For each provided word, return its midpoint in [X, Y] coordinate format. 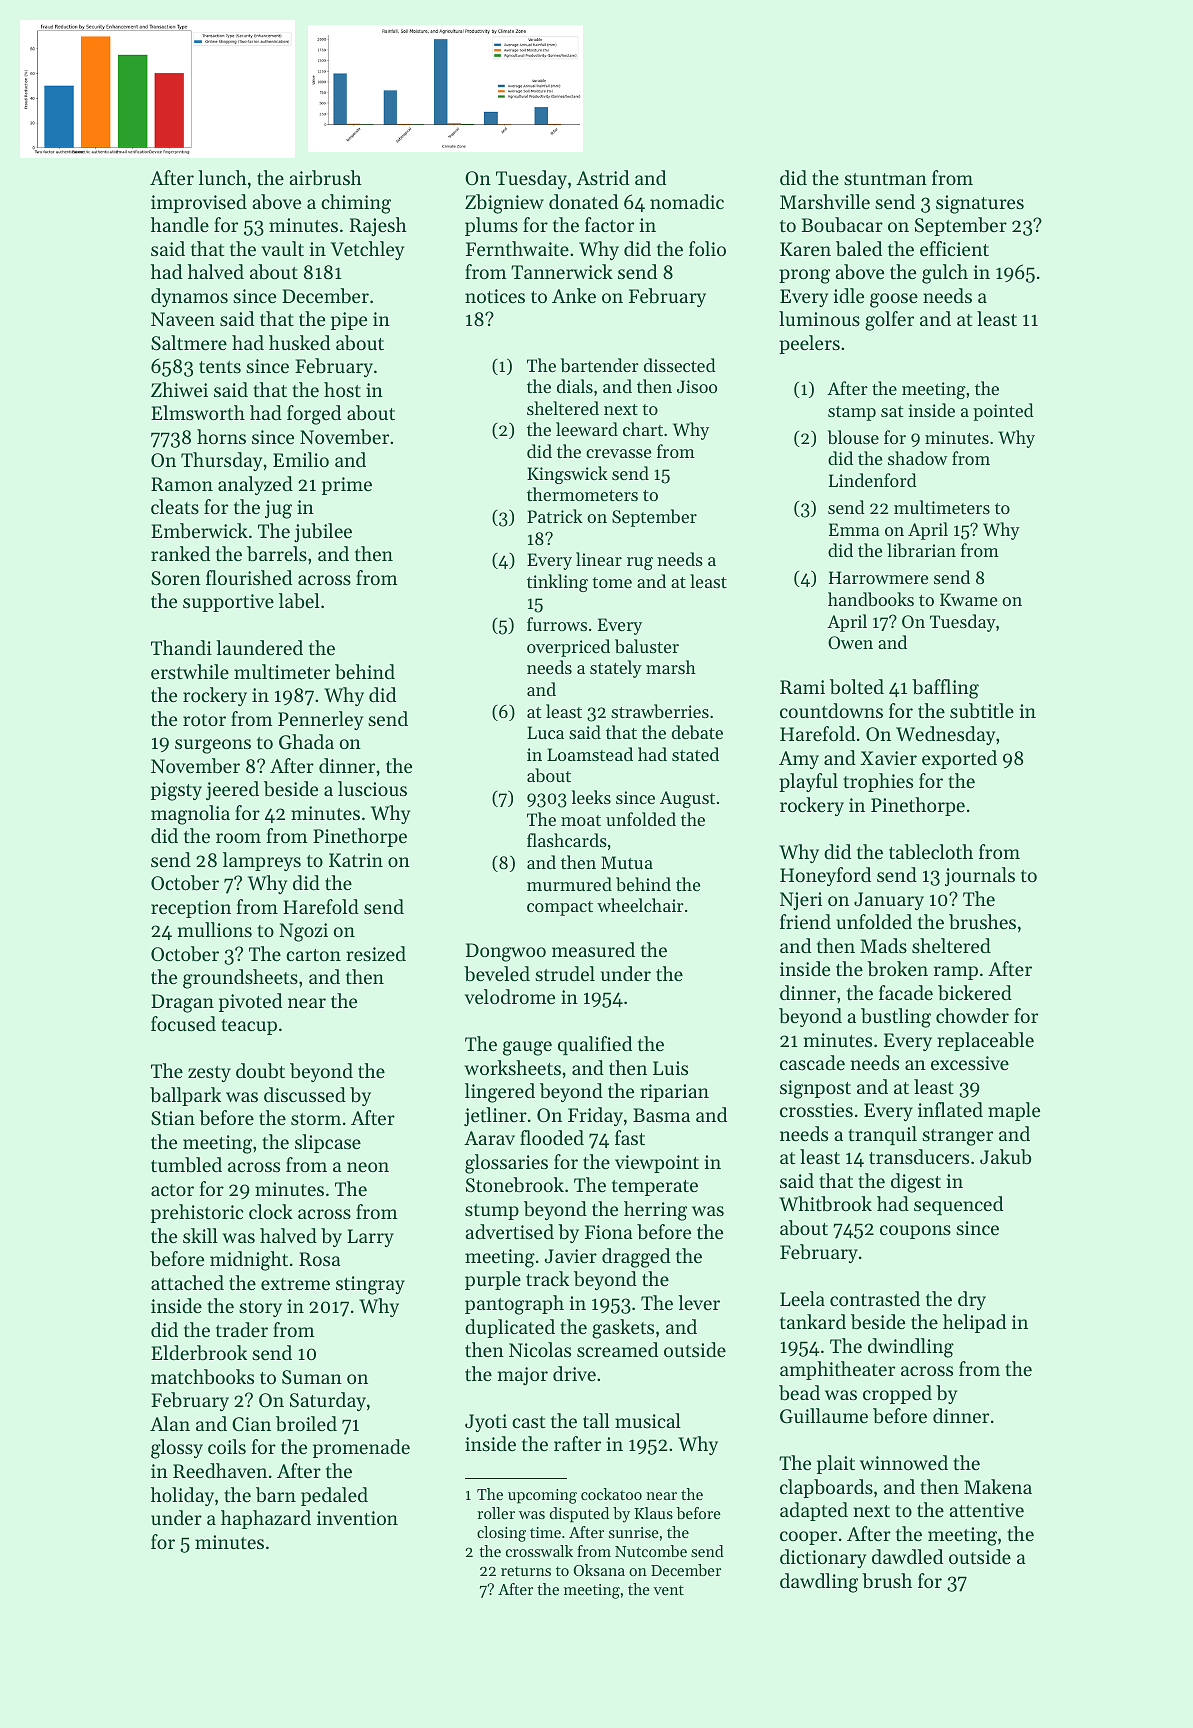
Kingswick [567, 475]
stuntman [885, 179]
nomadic [687, 201]
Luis [670, 1068]
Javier [570, 1256]
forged [314, 415]
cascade [812, 1062]
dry [972, 1300]
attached [187, 1282]
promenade [361, 1448]
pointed [1003, 412]
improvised [199, 203]
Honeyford [825, 876]
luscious [372, 788]
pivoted [250, 1002]
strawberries [660, 711]
